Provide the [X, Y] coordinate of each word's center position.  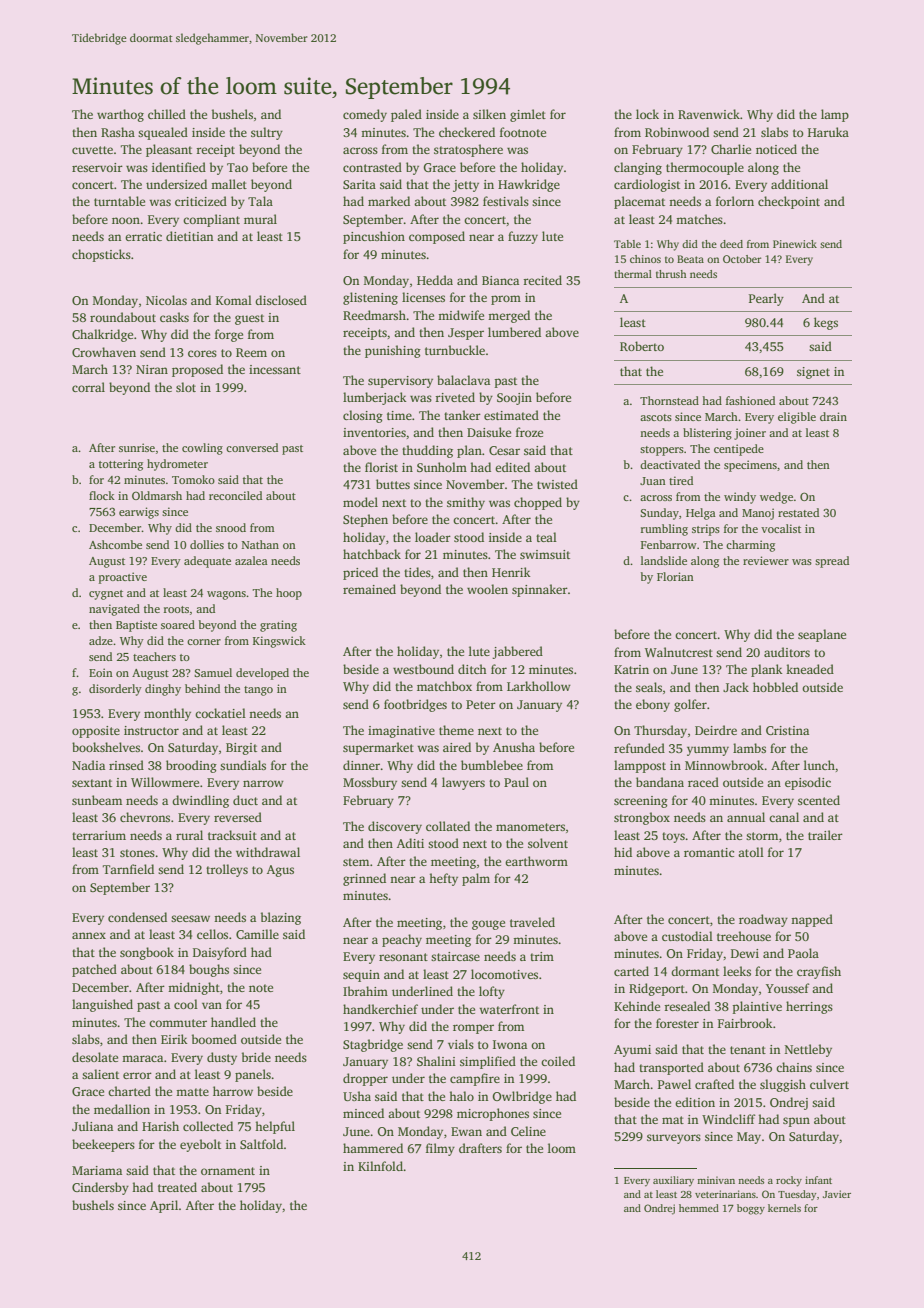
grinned [364, 879]
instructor [151, 730]
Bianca [500, 280]
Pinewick [795, 244]
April [164, 1206]
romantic [709, 852]
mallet [229, 184]
